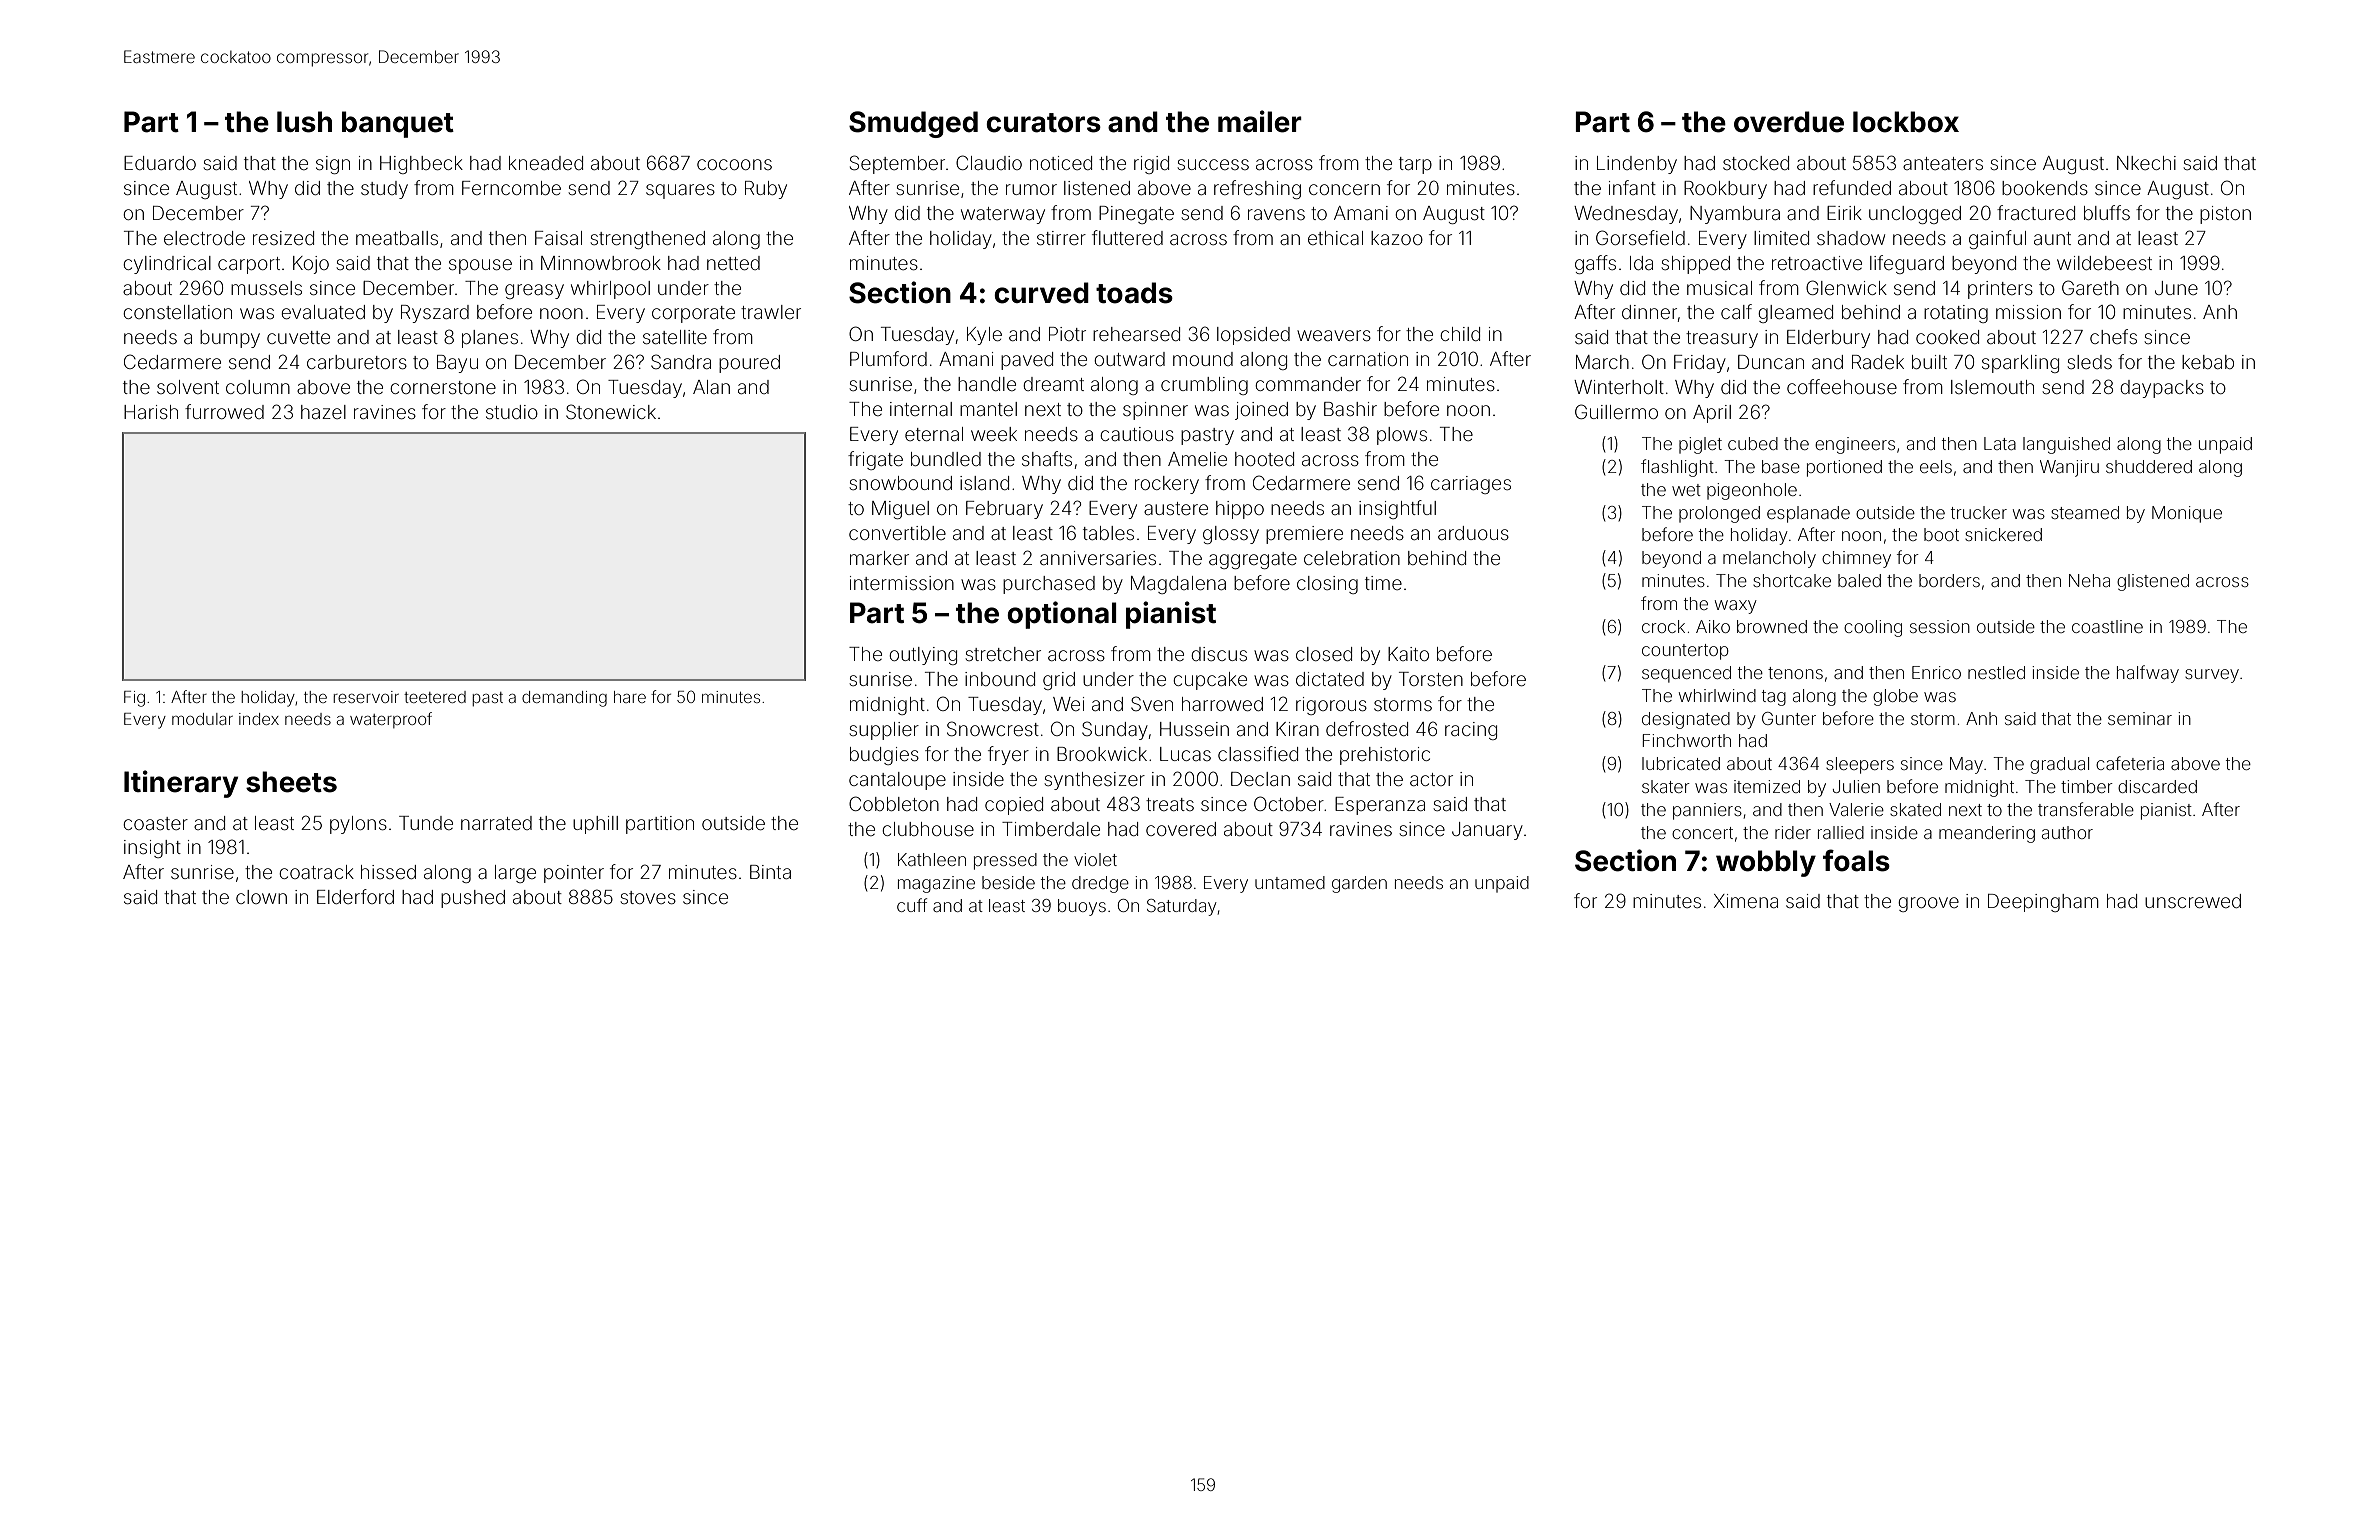 The height and width of the page is (1540, 2380). What do you see at coordinates (1979, 512) in the page?
I see `trucker` at bounding box center [1979, 512].
